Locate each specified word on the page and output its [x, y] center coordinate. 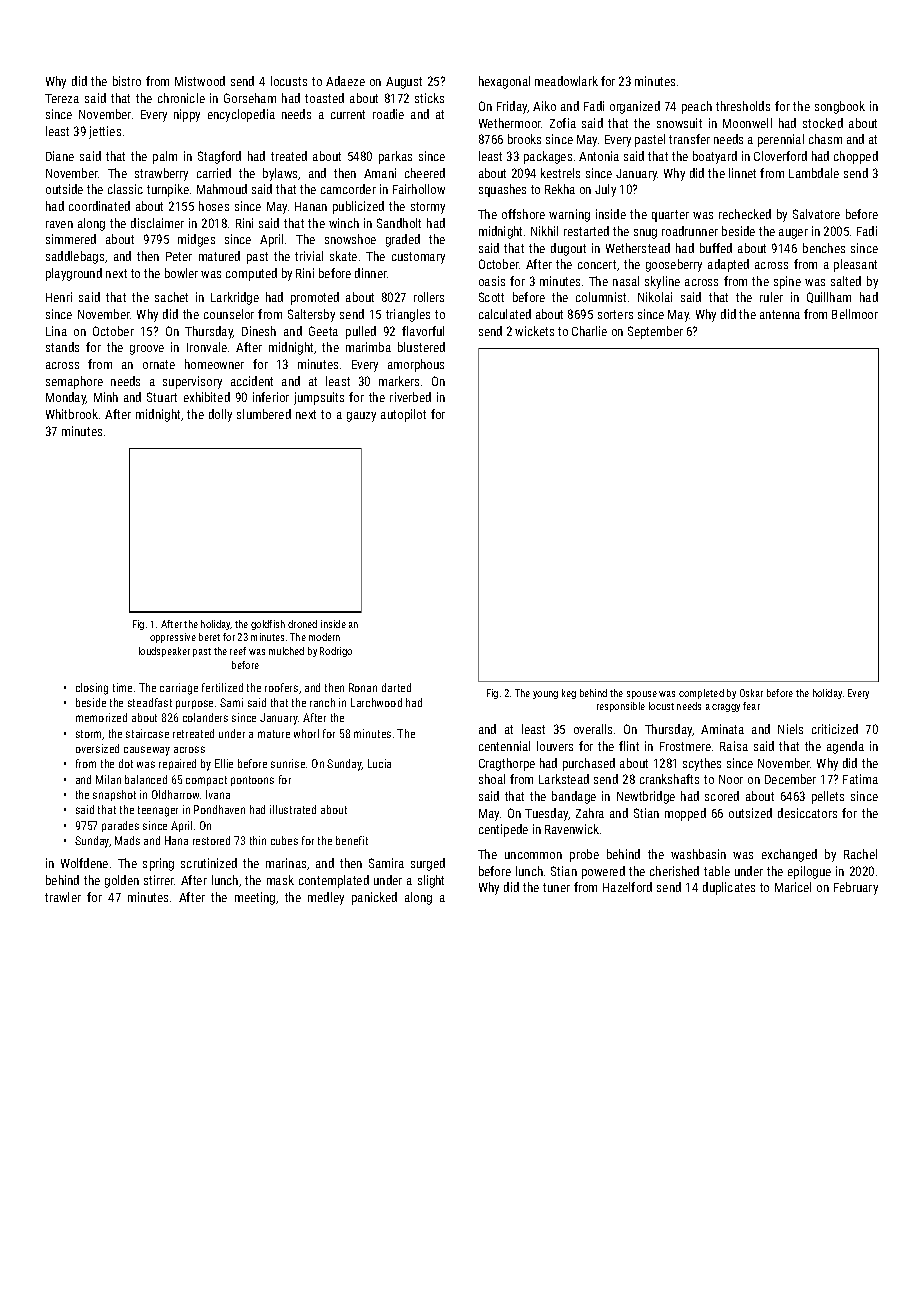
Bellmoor [855, 314]
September [655, 332]
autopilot [403, 415]
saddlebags [75, 257]
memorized [101, 717]
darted [396, 687]
